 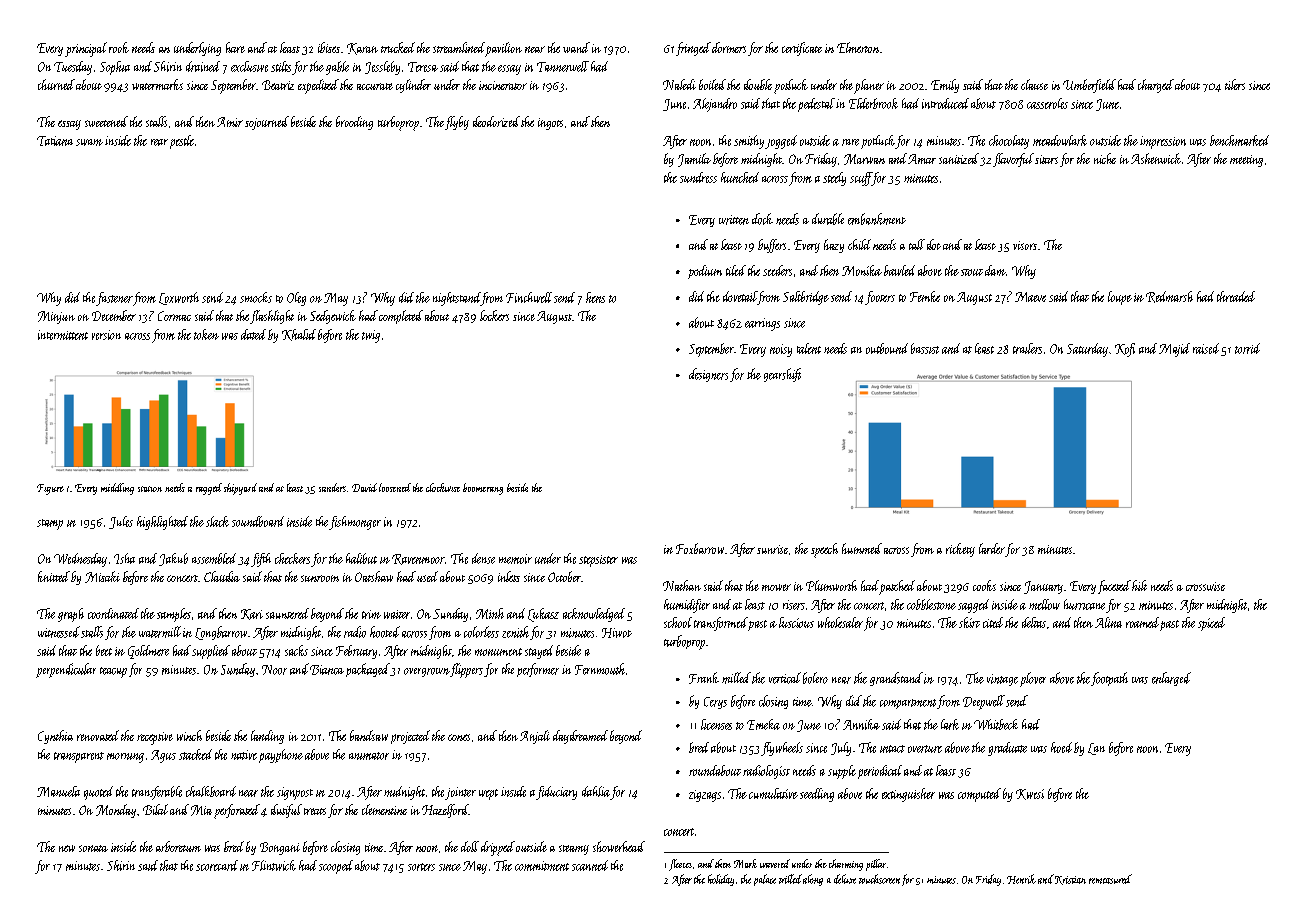 What do you see at coordinates (1027, 348) in the screenshot?
I see `trailers` at bounding box center [1027, 348].
